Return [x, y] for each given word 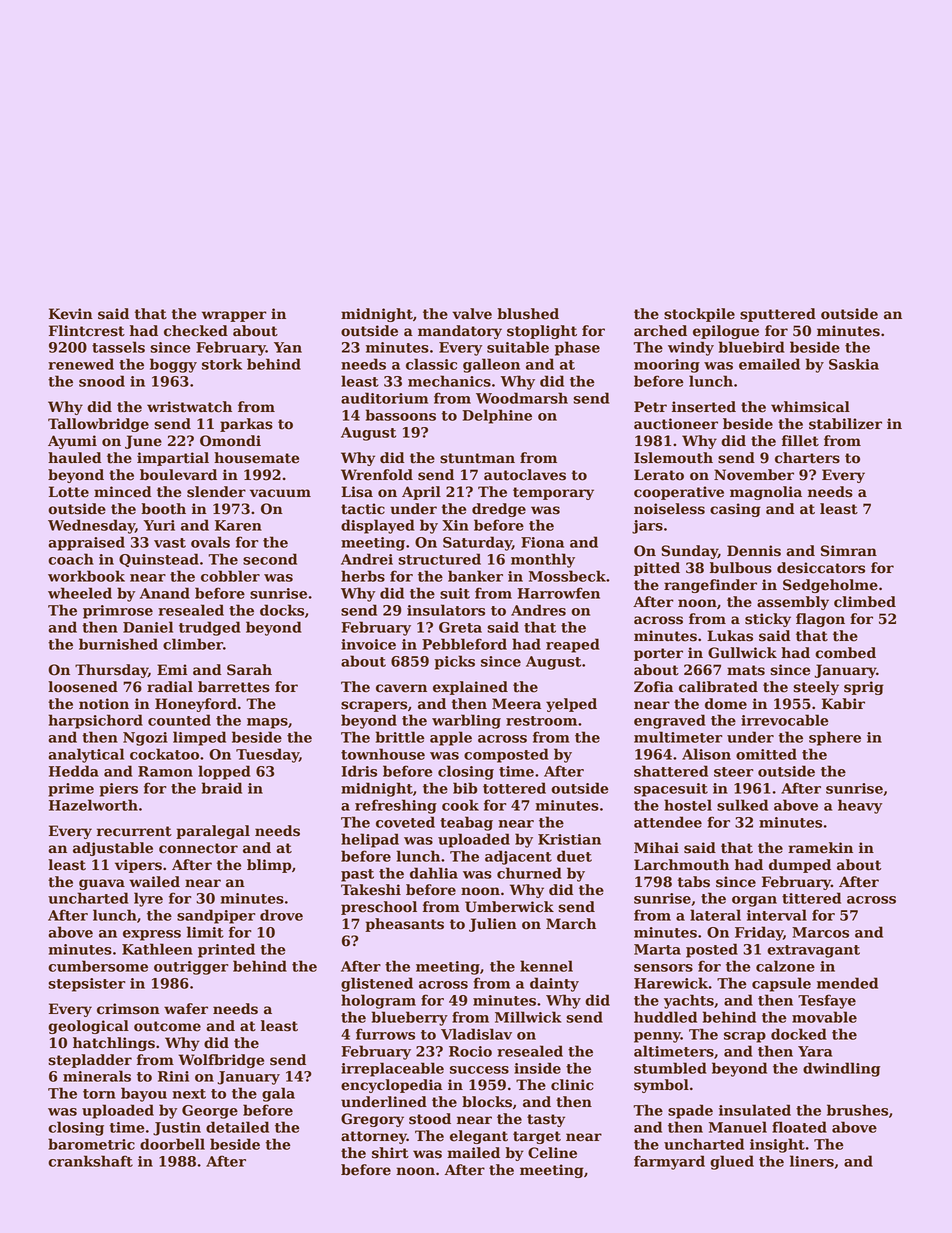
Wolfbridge [221, 1061]
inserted [704, 407]
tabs [694, 882]
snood [102, 381]
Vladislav [476, 1034]
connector [198, 848]
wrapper [234, 316]
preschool [379, 908]
